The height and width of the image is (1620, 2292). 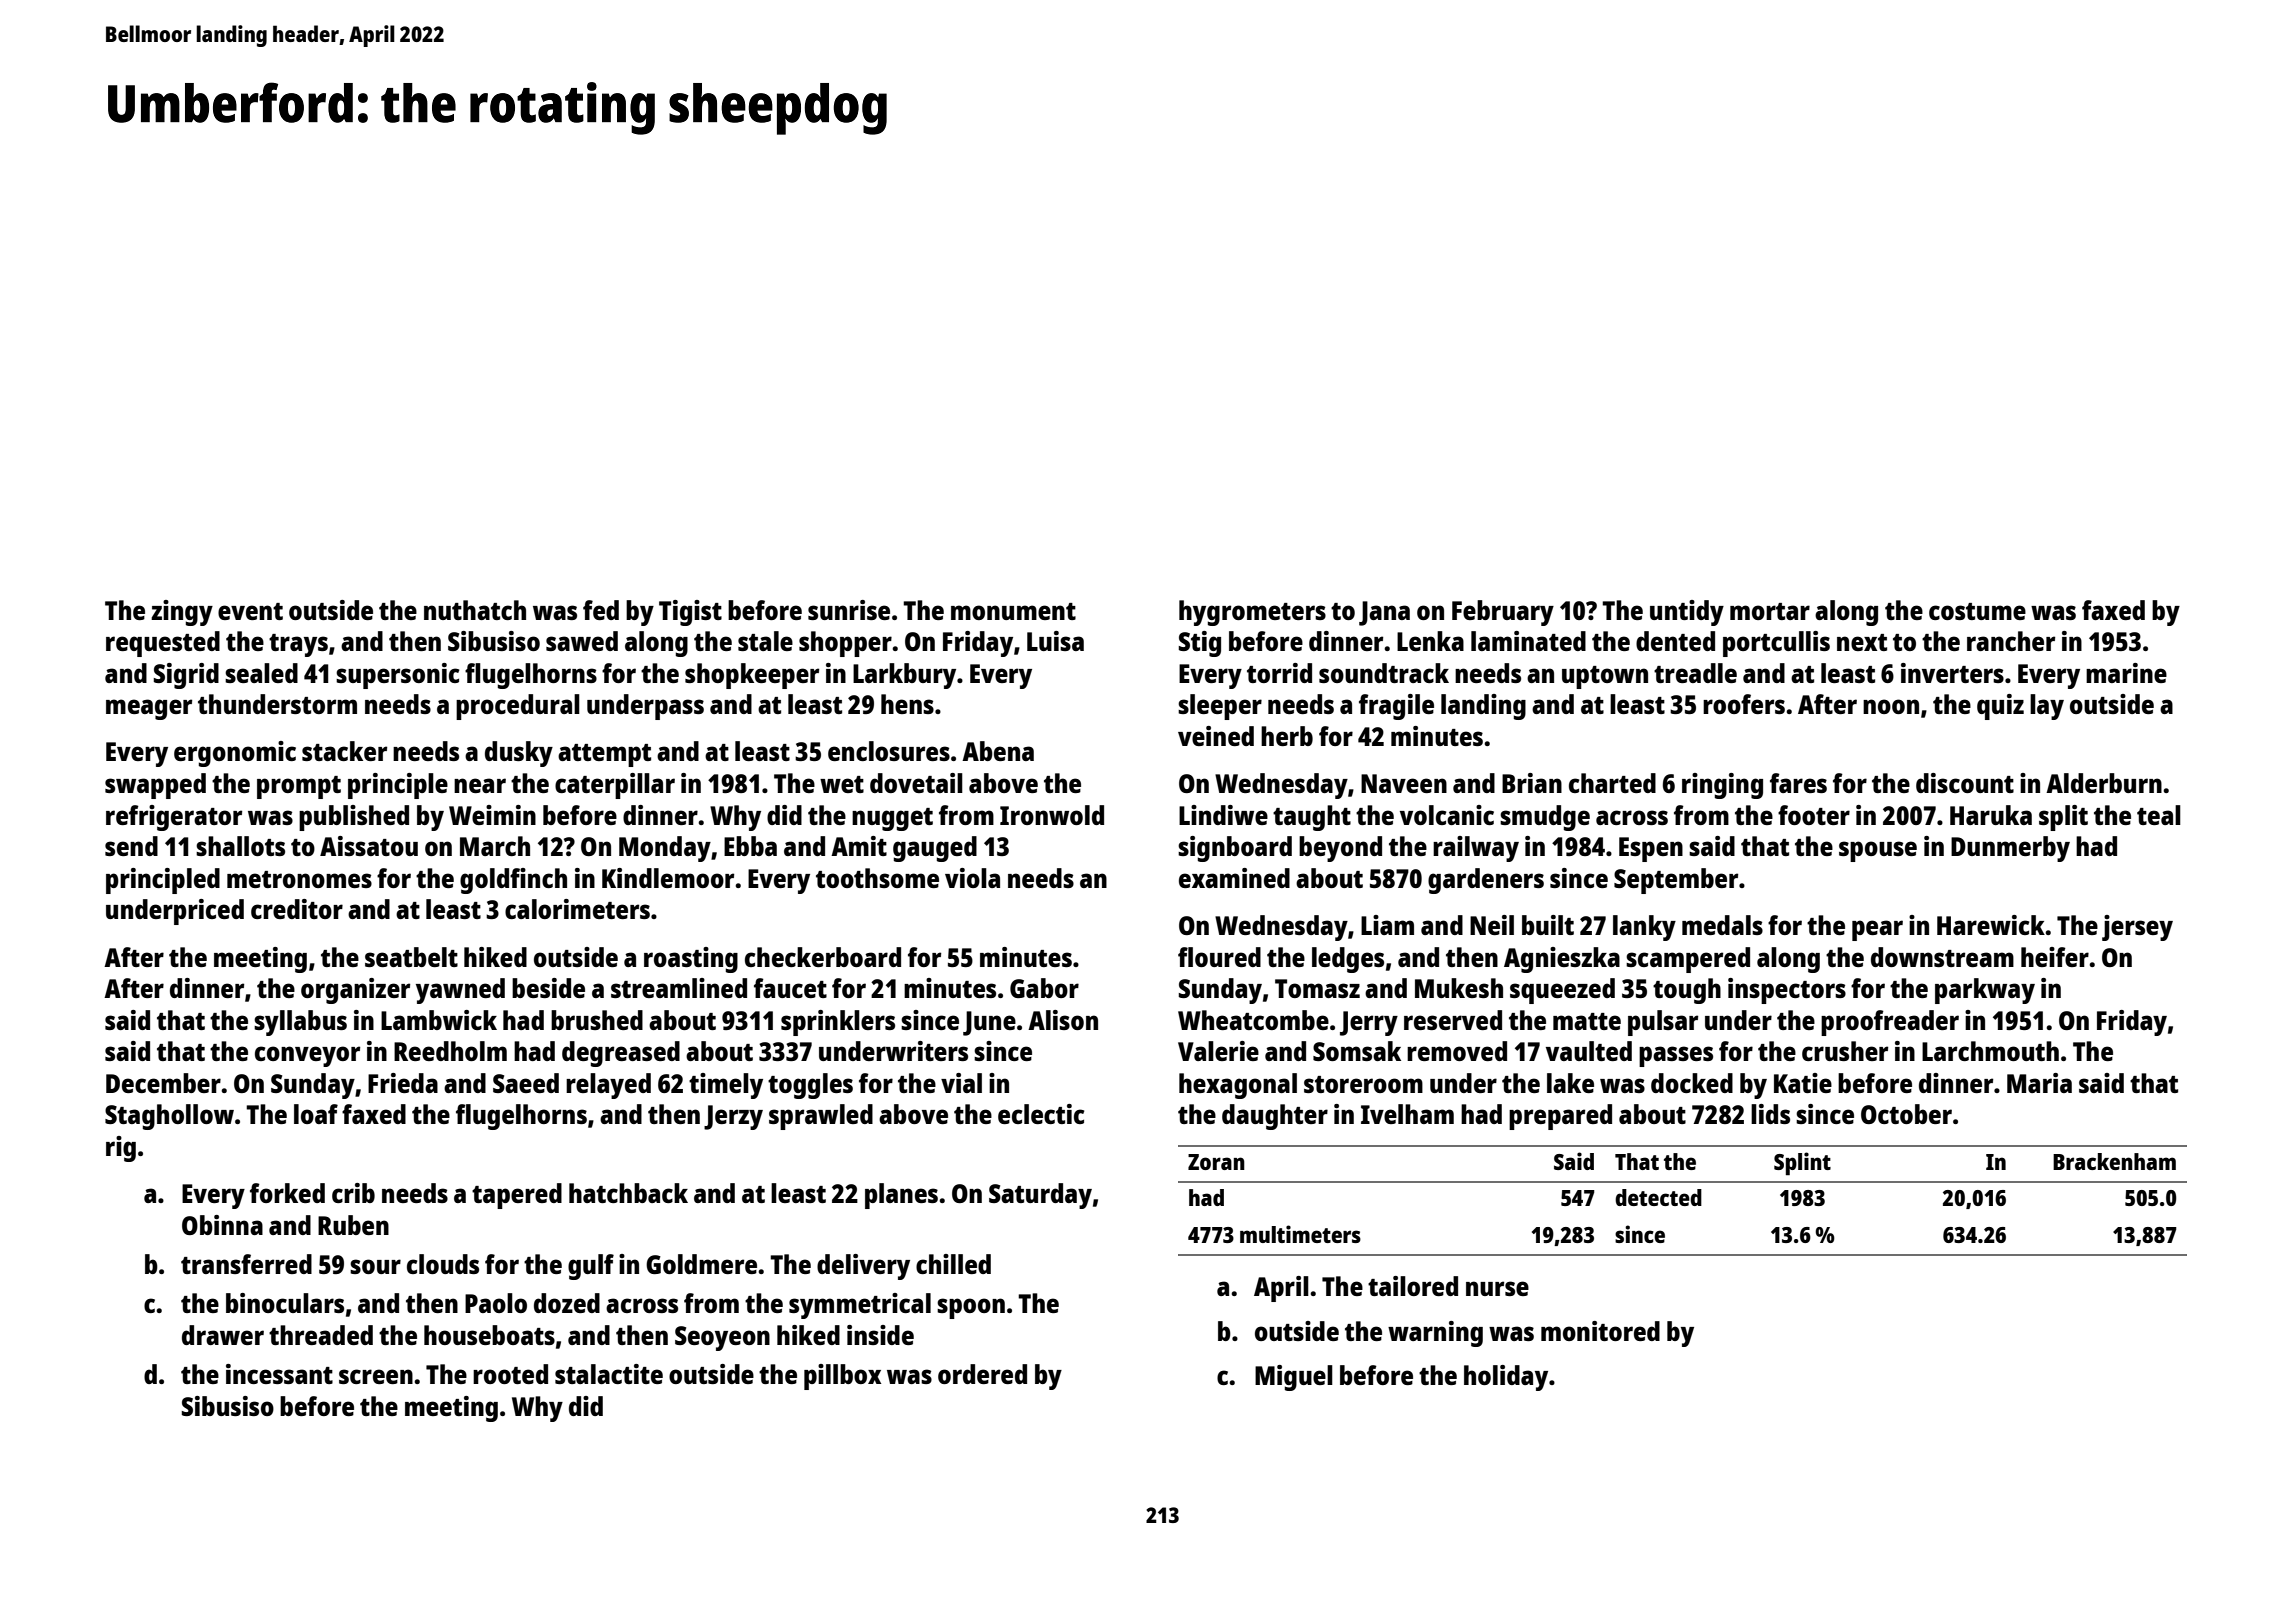 I want to click on Kindlemoor, so click(x=668, y=878).
